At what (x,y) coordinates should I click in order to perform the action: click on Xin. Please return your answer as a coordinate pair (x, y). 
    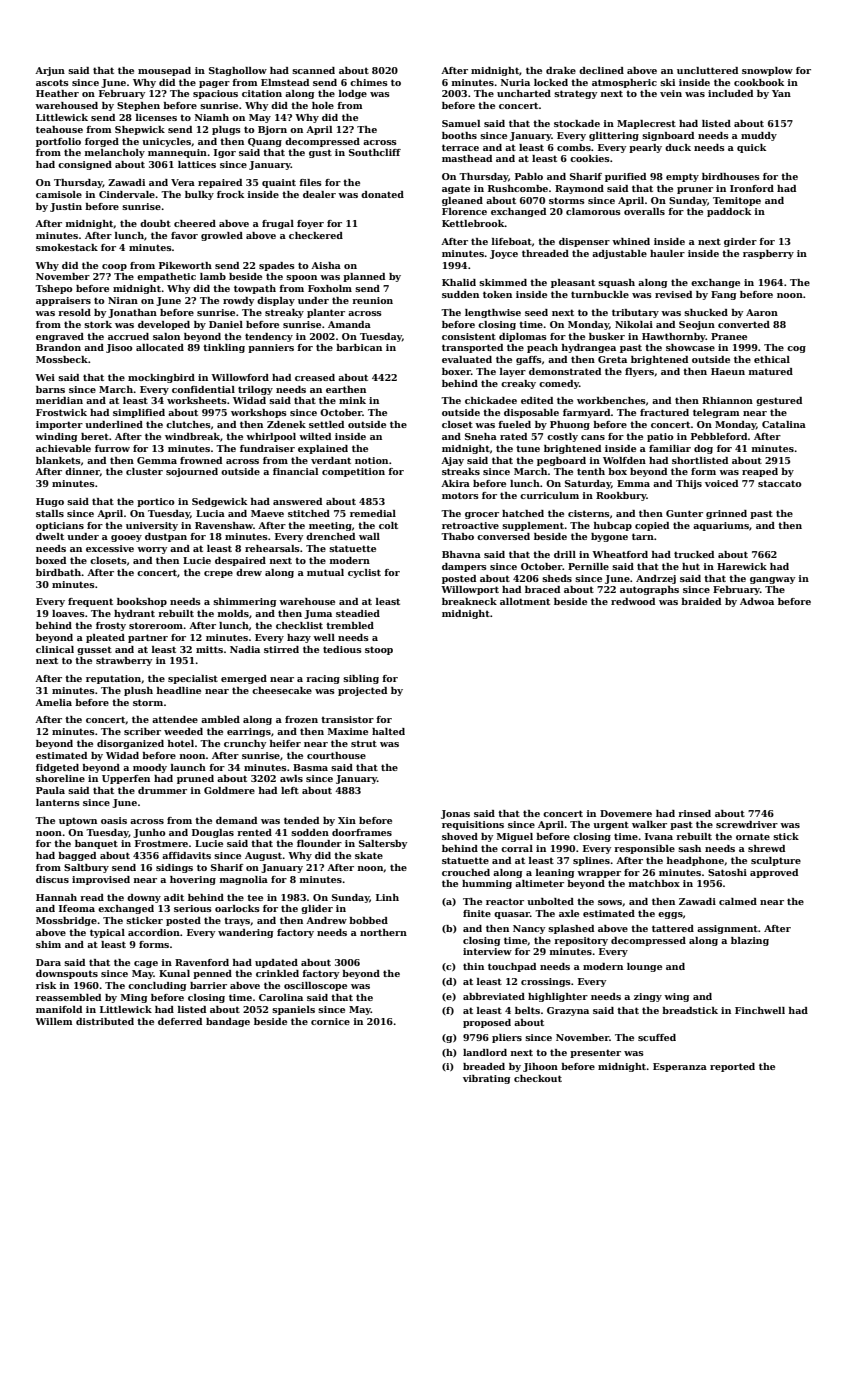
    Looking at the image, I should click on (347, 820).
